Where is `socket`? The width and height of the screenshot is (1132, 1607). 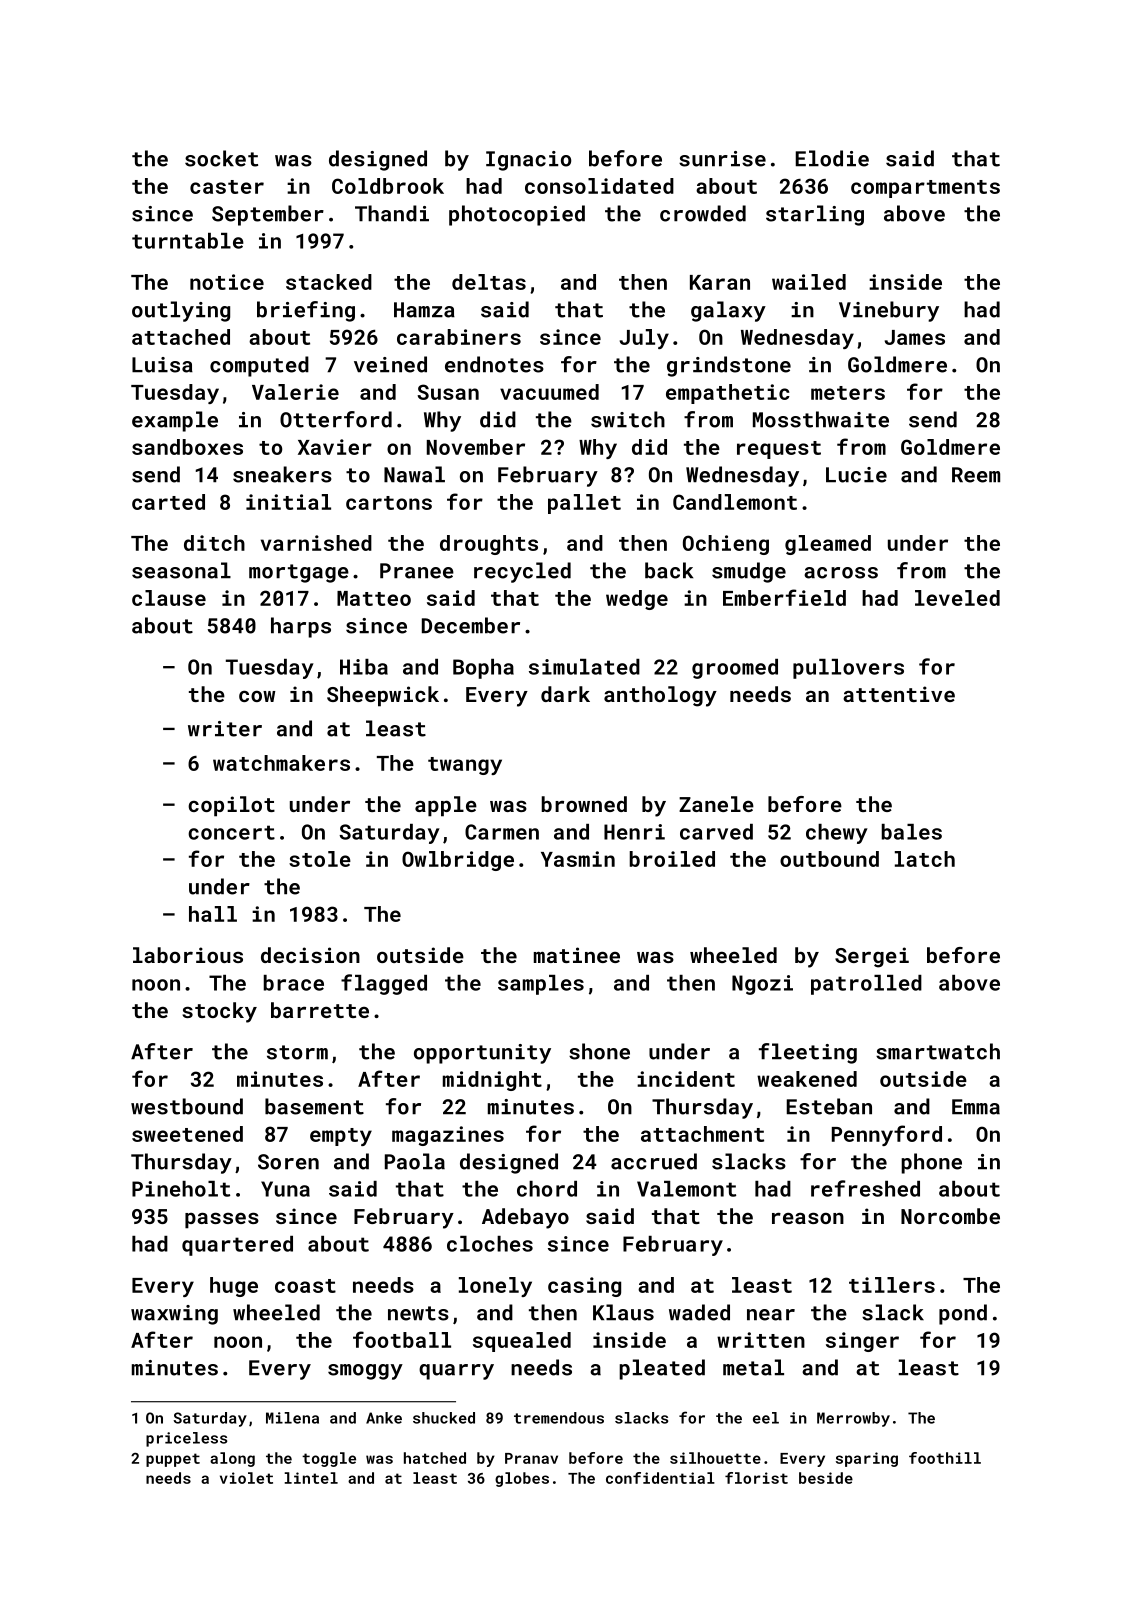 socket is located at coordinates (221, 158).
